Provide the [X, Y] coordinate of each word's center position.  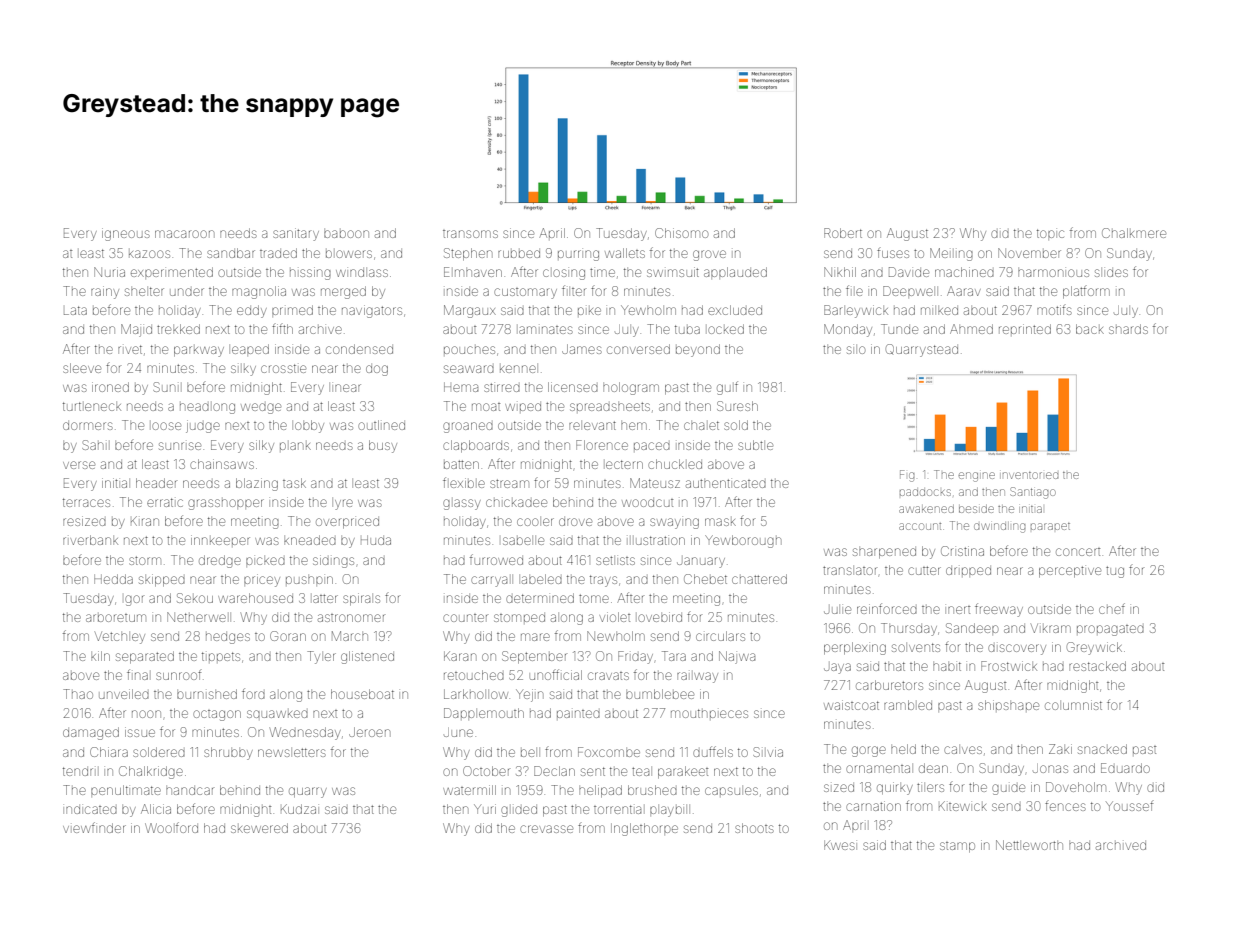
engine [976, 477]
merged [343, 292]
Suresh [737, 406]
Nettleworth [1029, 845]
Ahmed [971, 329]
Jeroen [369, 732]
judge [203, 426]
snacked [1102, 749]
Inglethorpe [644, 829]
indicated [91, 810]
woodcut [647, 503]
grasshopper [226, 504]
